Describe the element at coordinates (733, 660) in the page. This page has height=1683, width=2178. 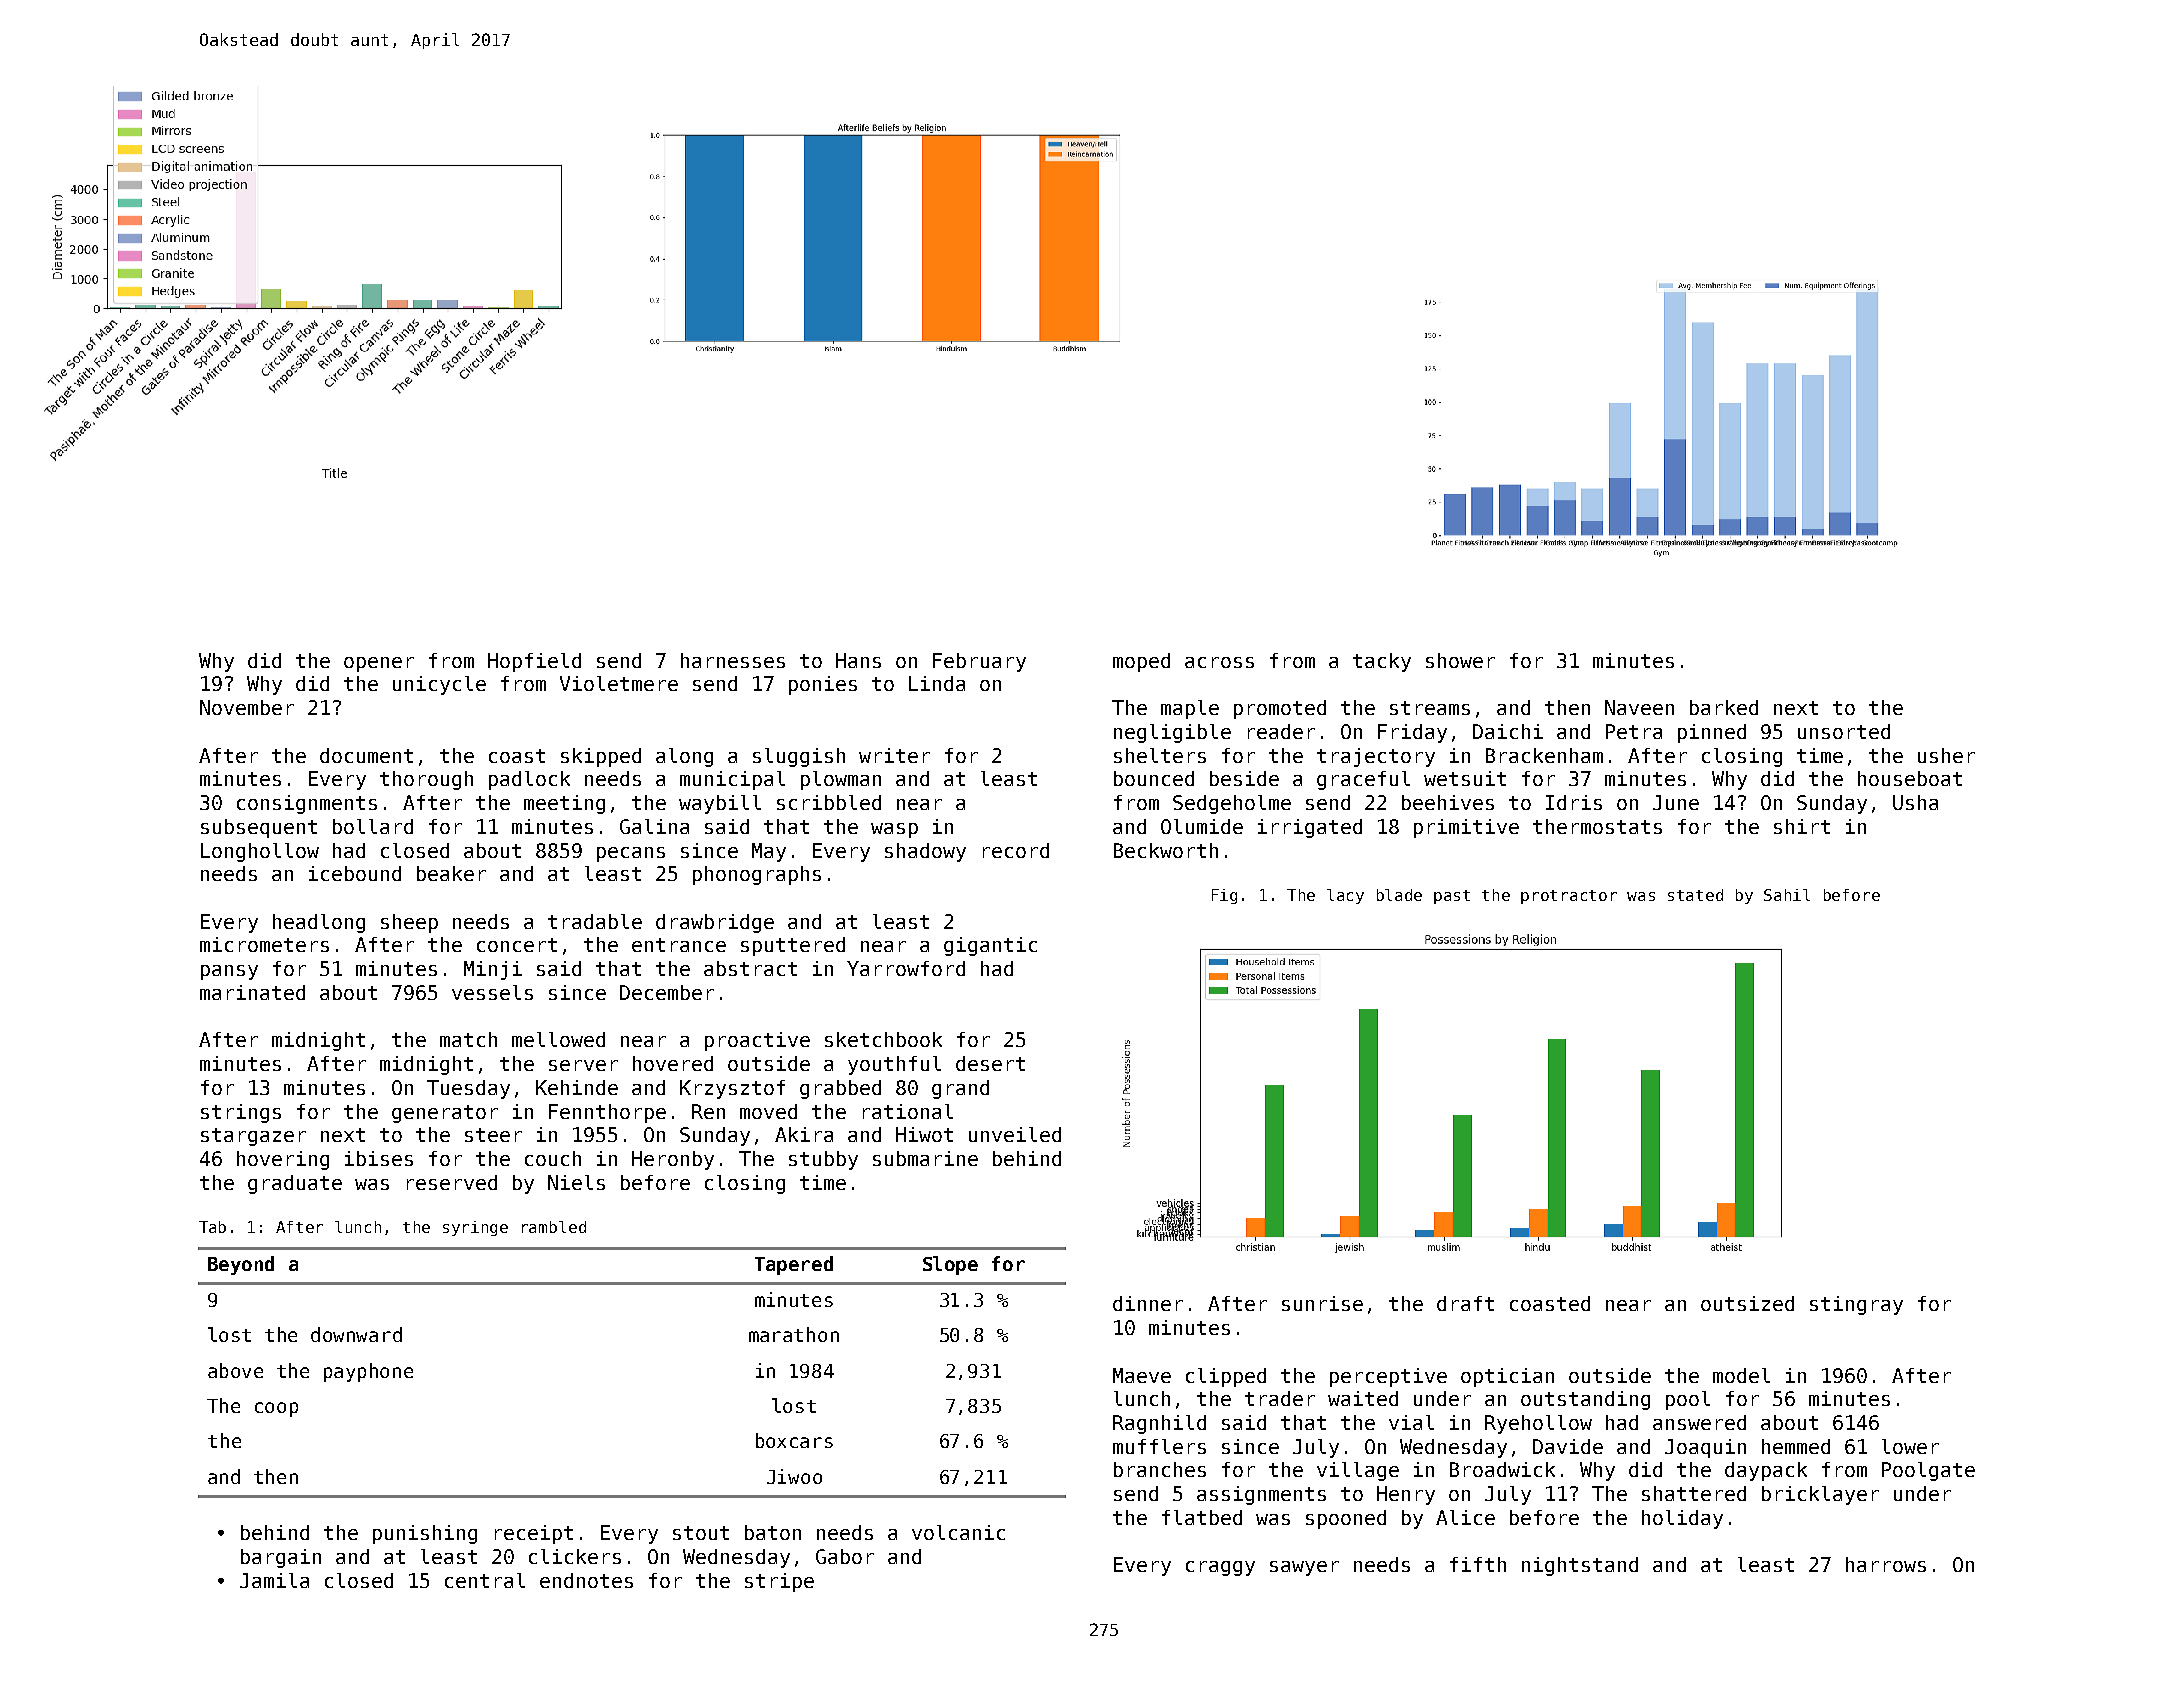
I see `harnesses` at that location.
